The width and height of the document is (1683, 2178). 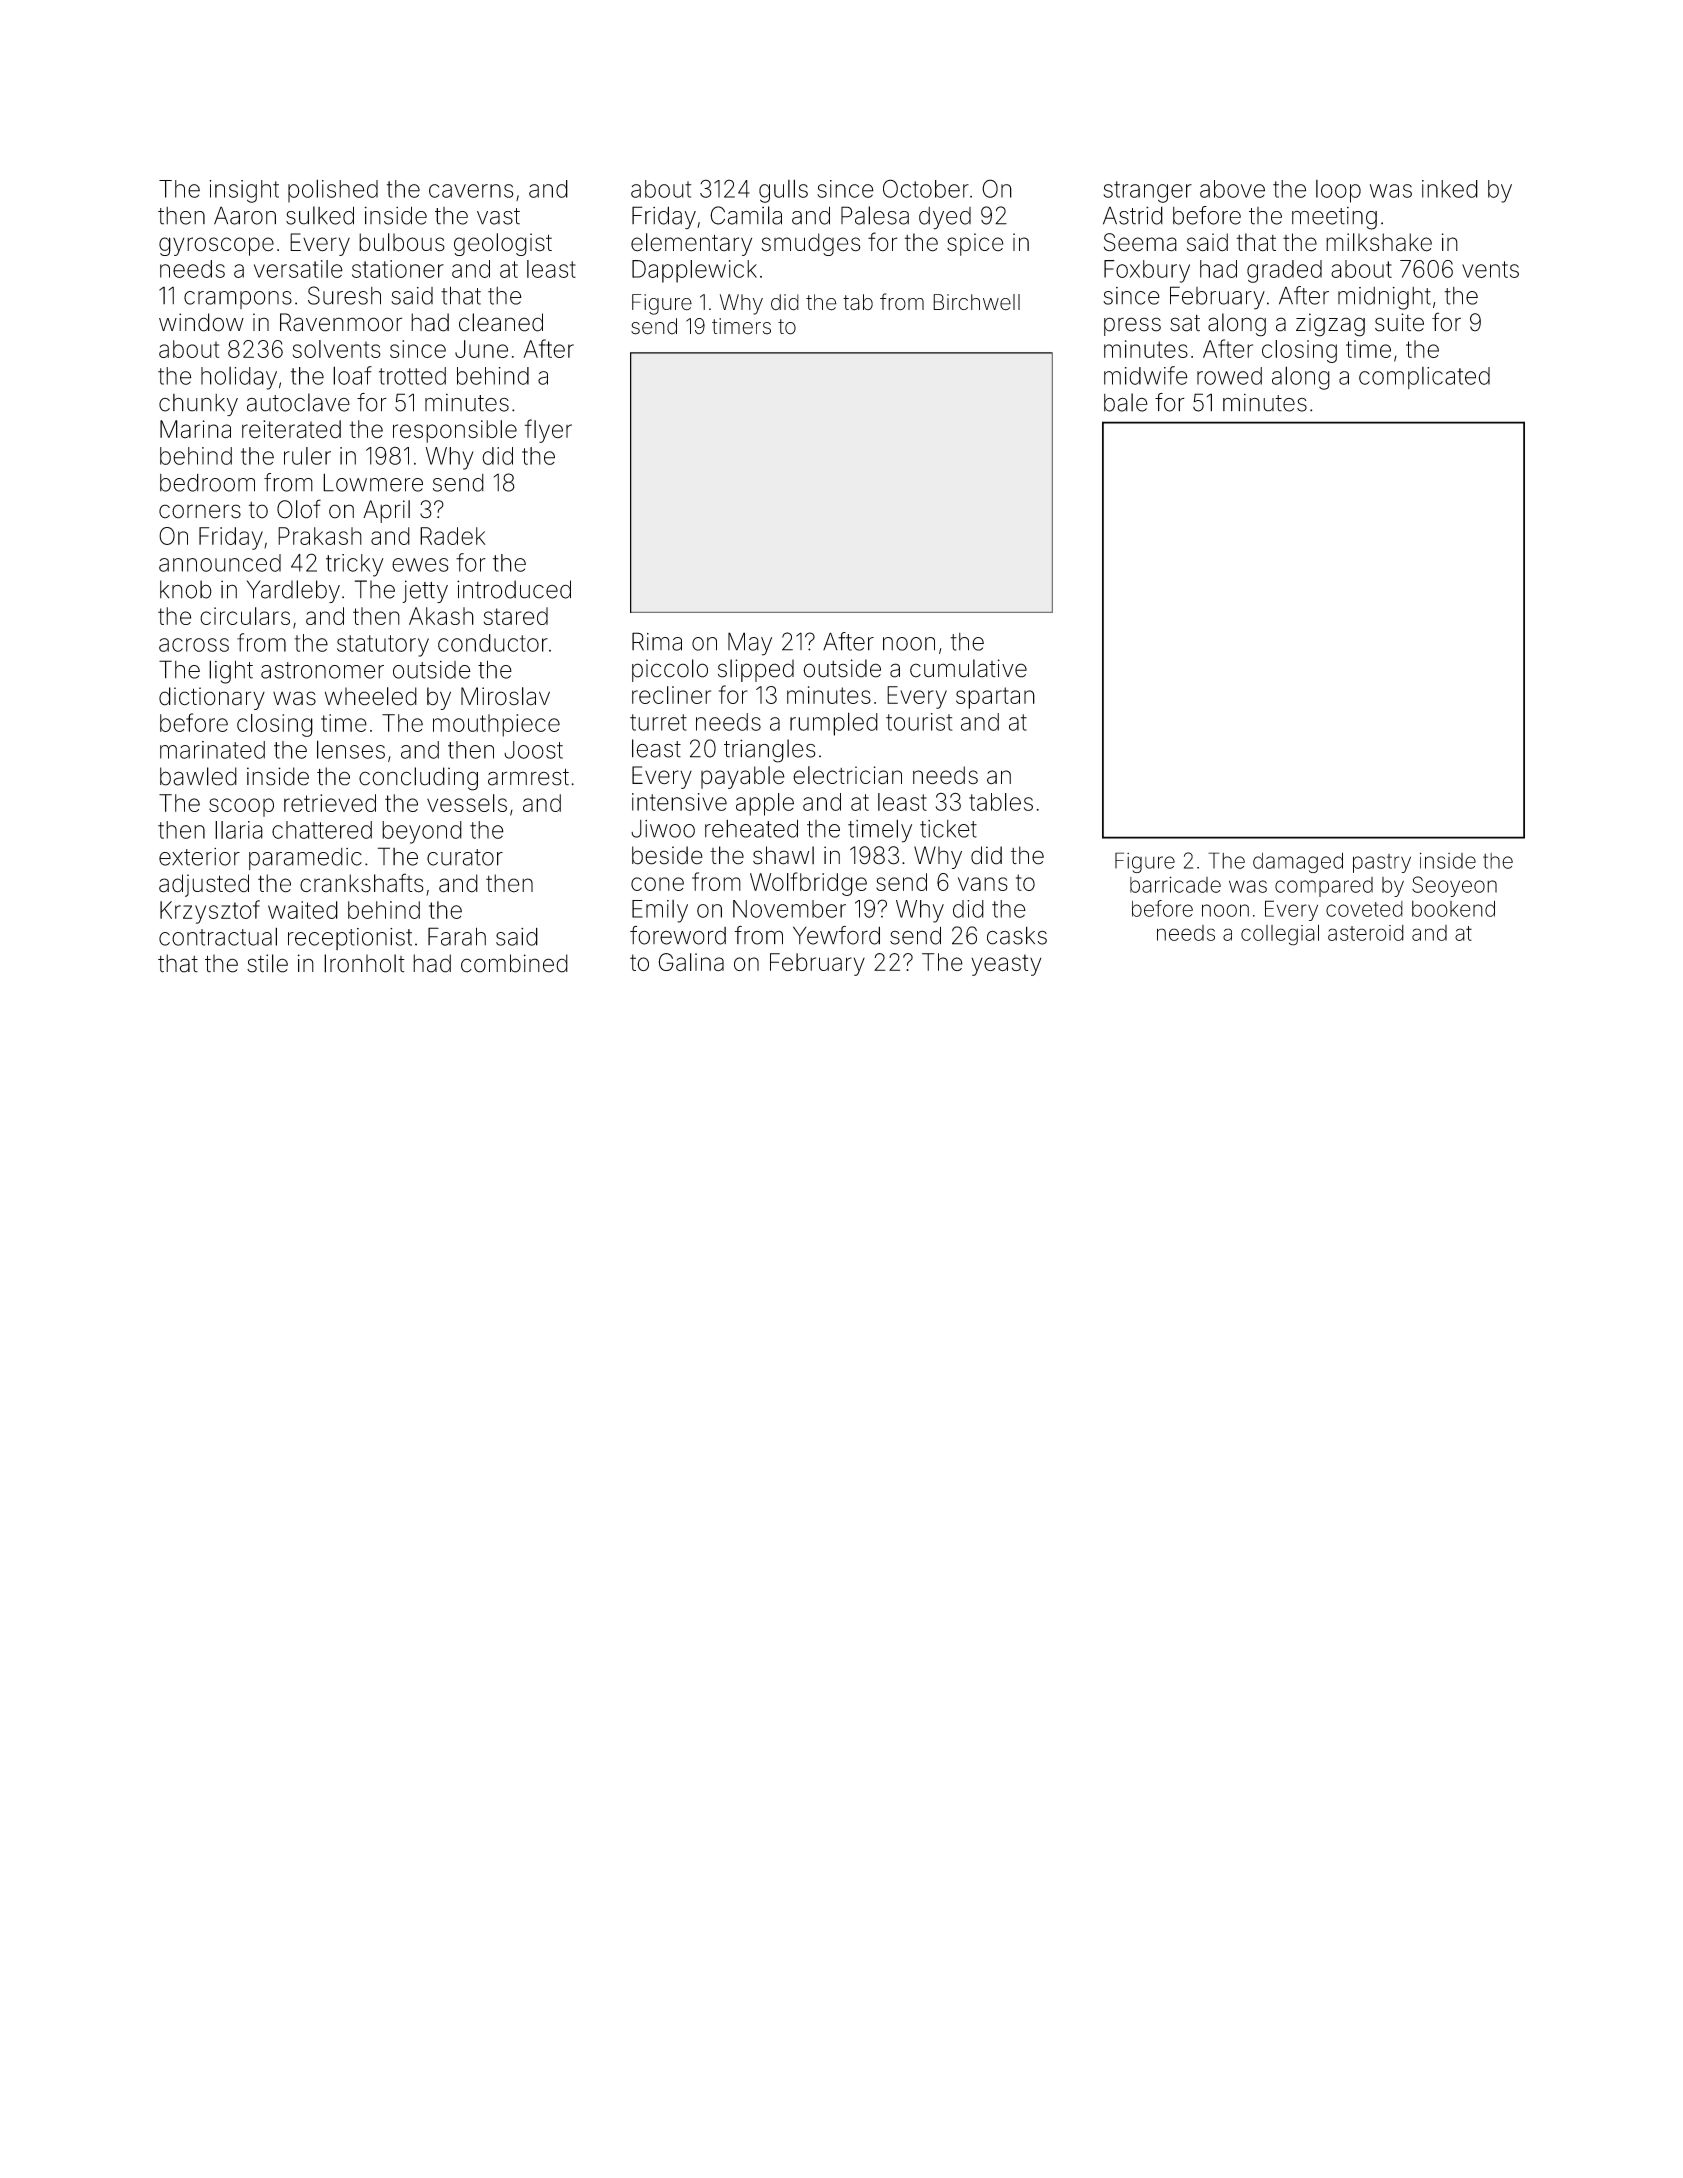 What do you see at coordinates (212, 698) in the document?
I see `dictionary` at bounding box center [212, 698].
